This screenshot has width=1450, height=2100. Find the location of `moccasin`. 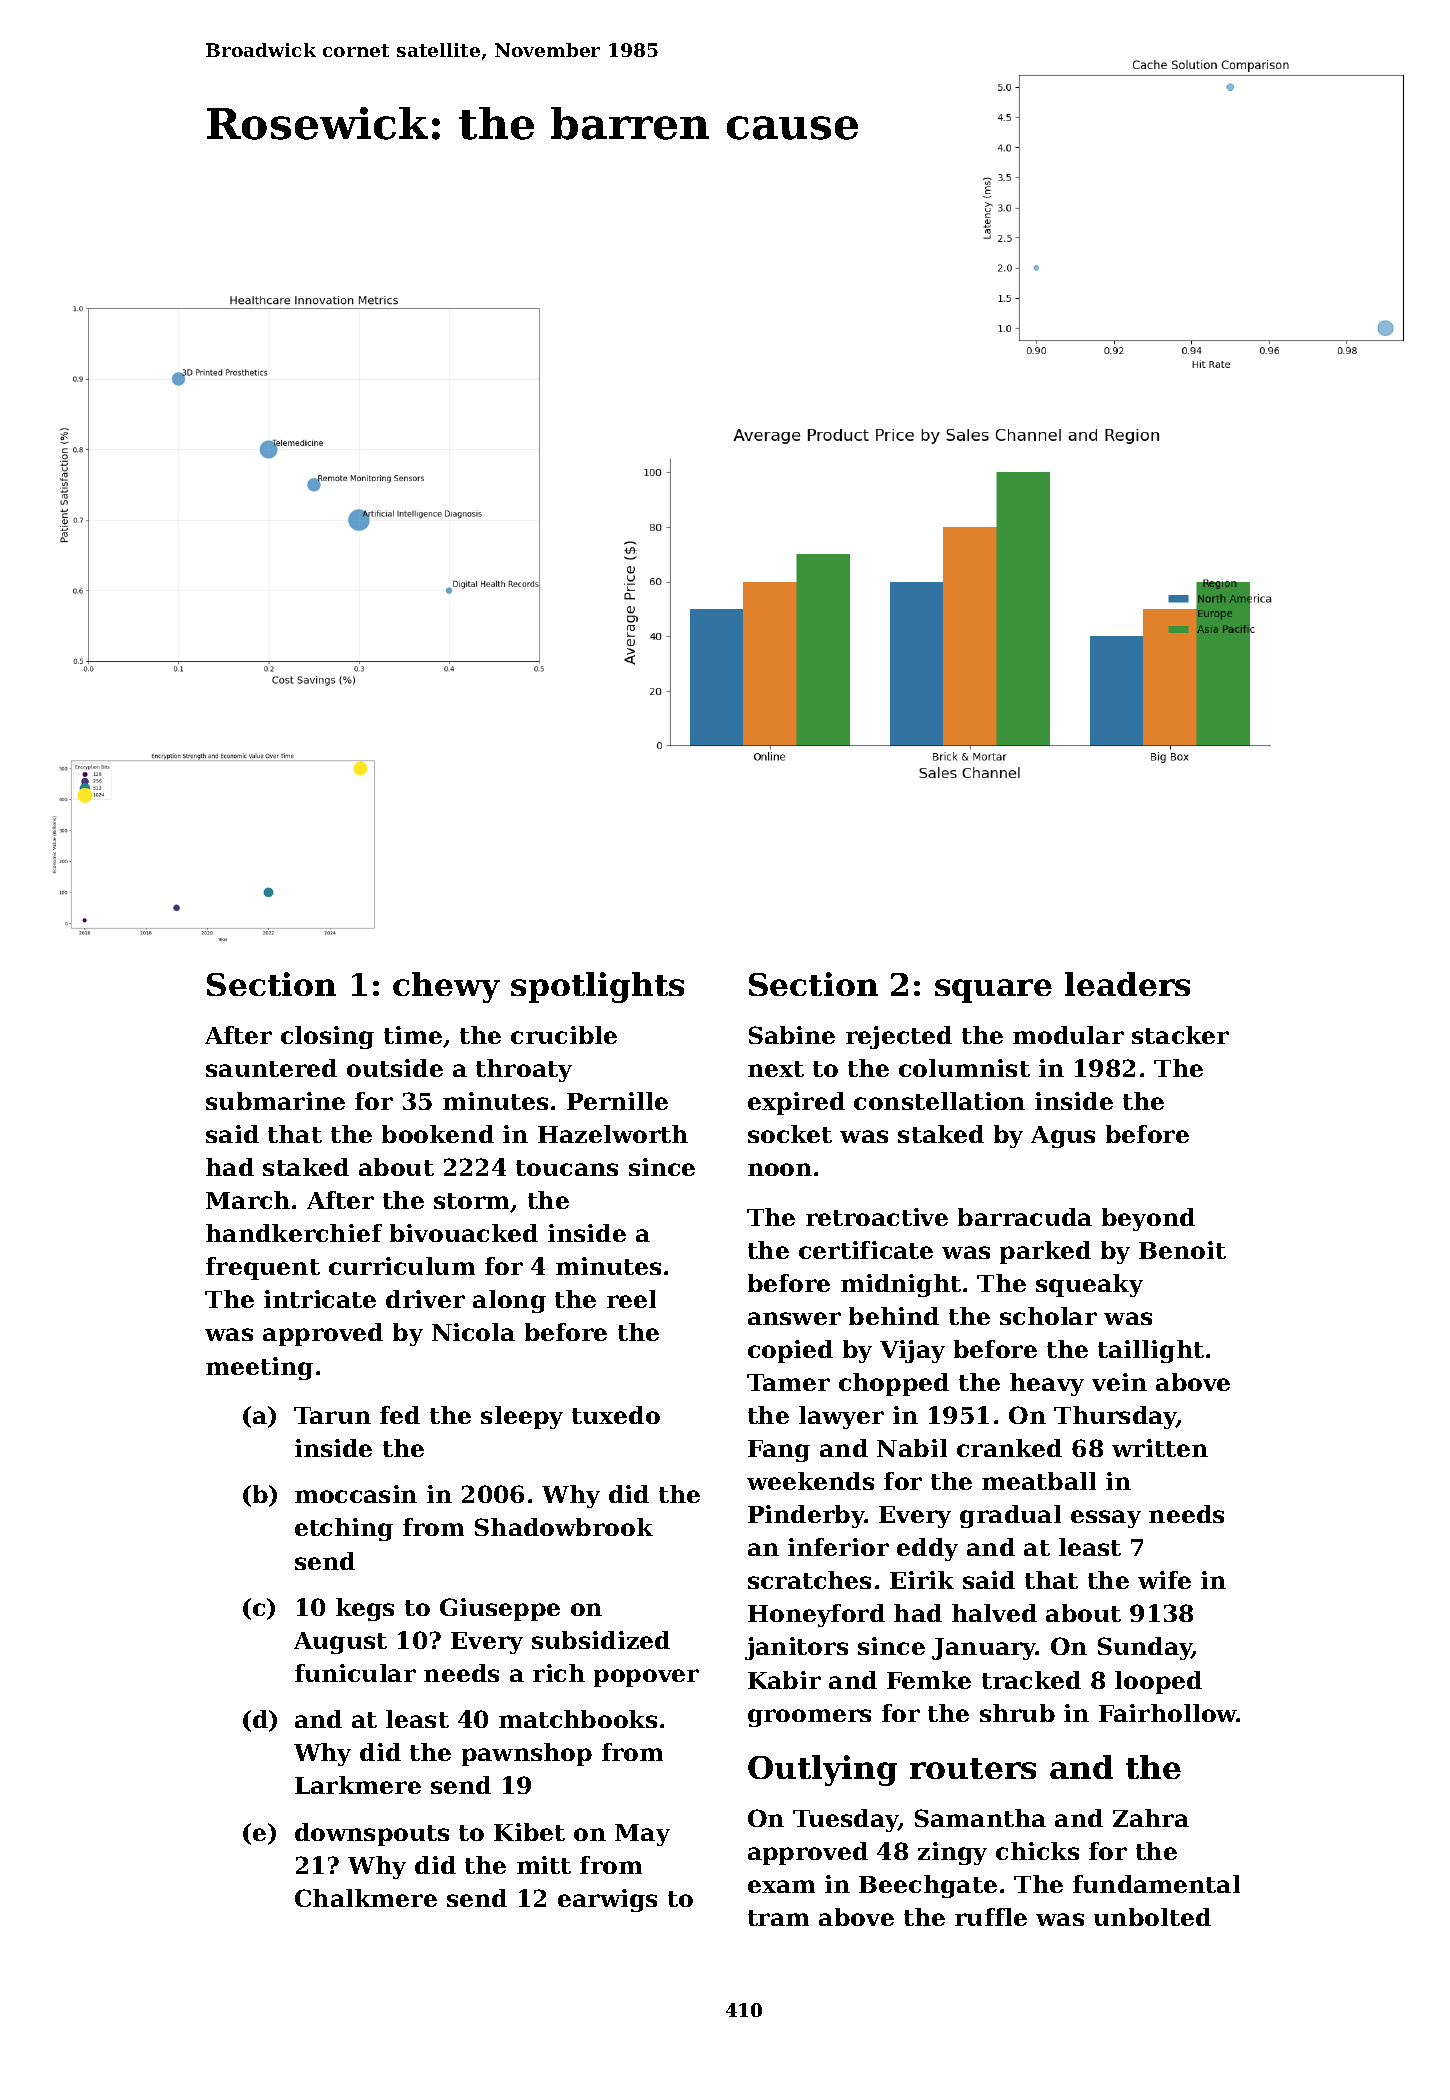

moccasin is located at coordinates (356, 1494).
